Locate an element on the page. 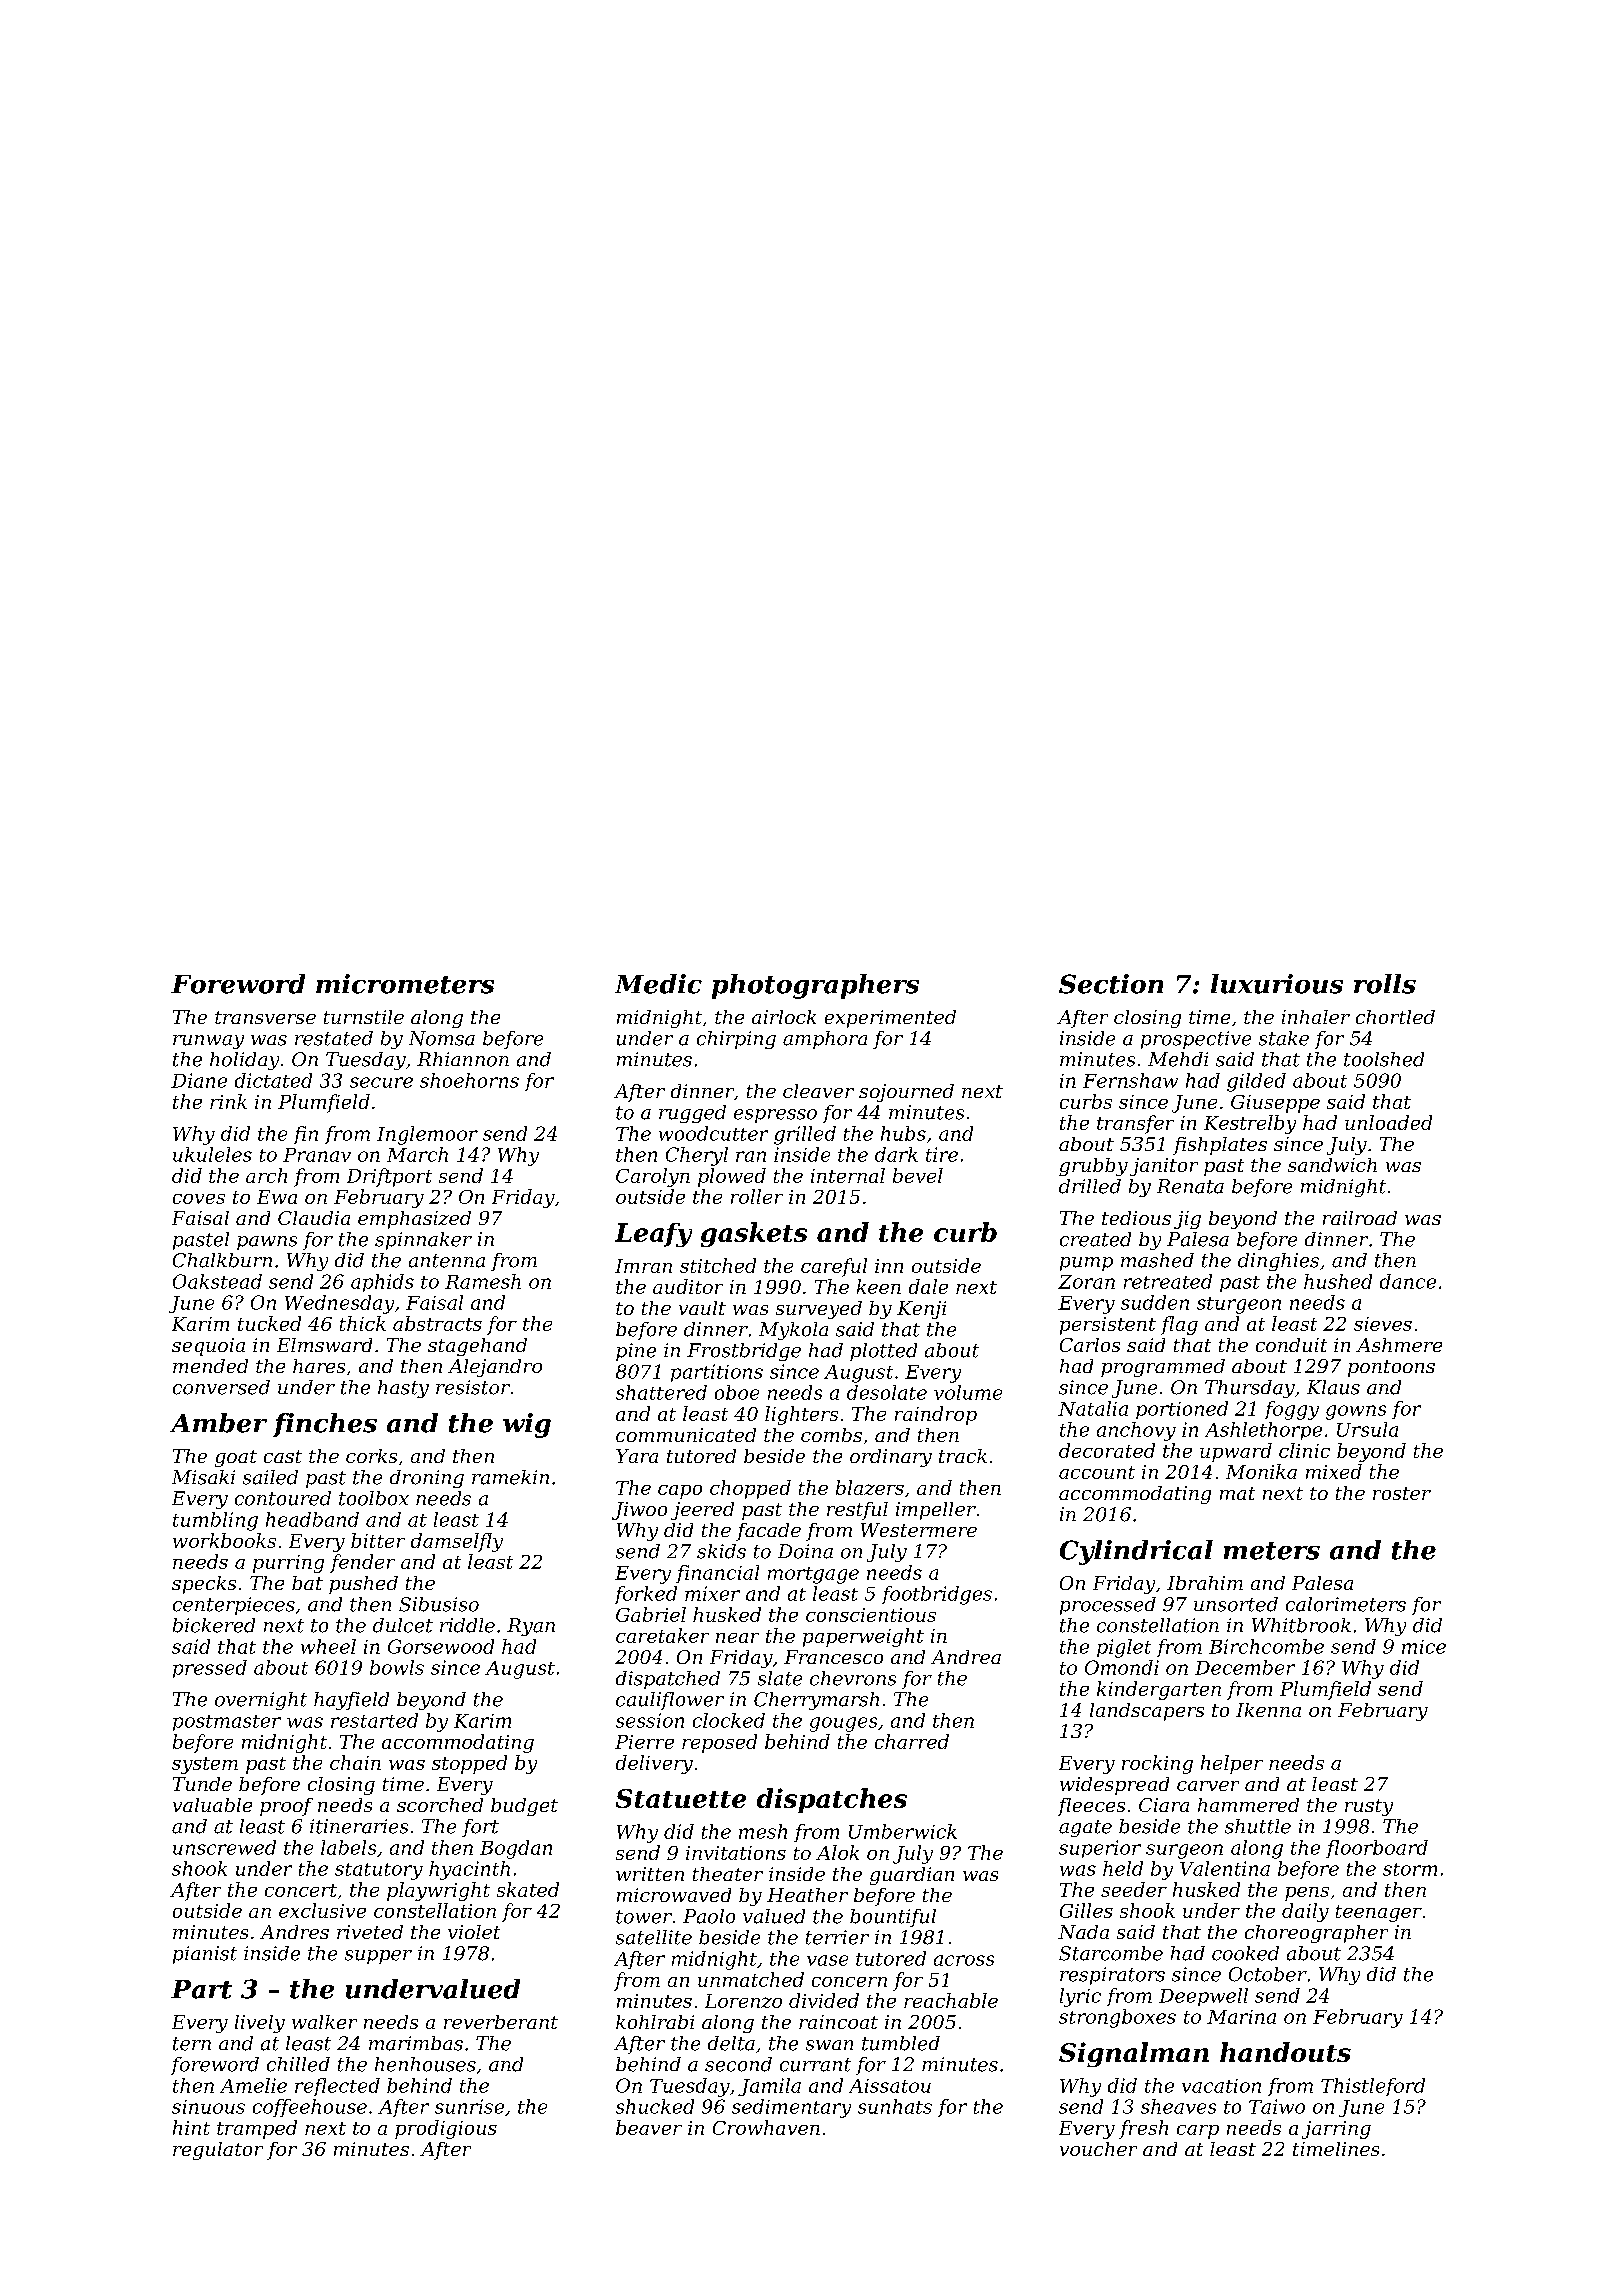  photographers is located at coordinates (815, 986).
